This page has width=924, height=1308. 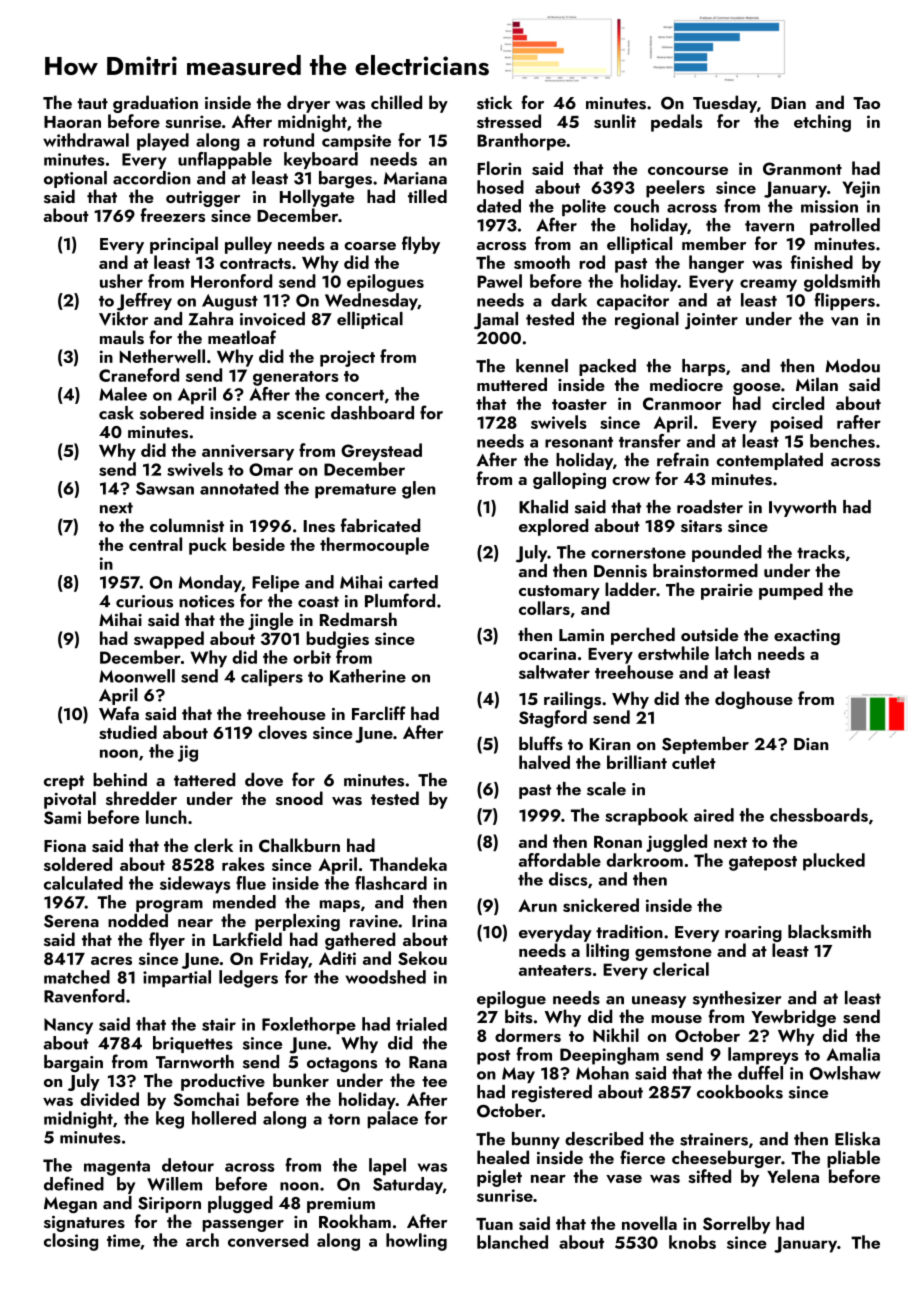 What do you see at coordinates (387, 1167) in the page?
I see `lapel` at bounding box center [387, 1167].
